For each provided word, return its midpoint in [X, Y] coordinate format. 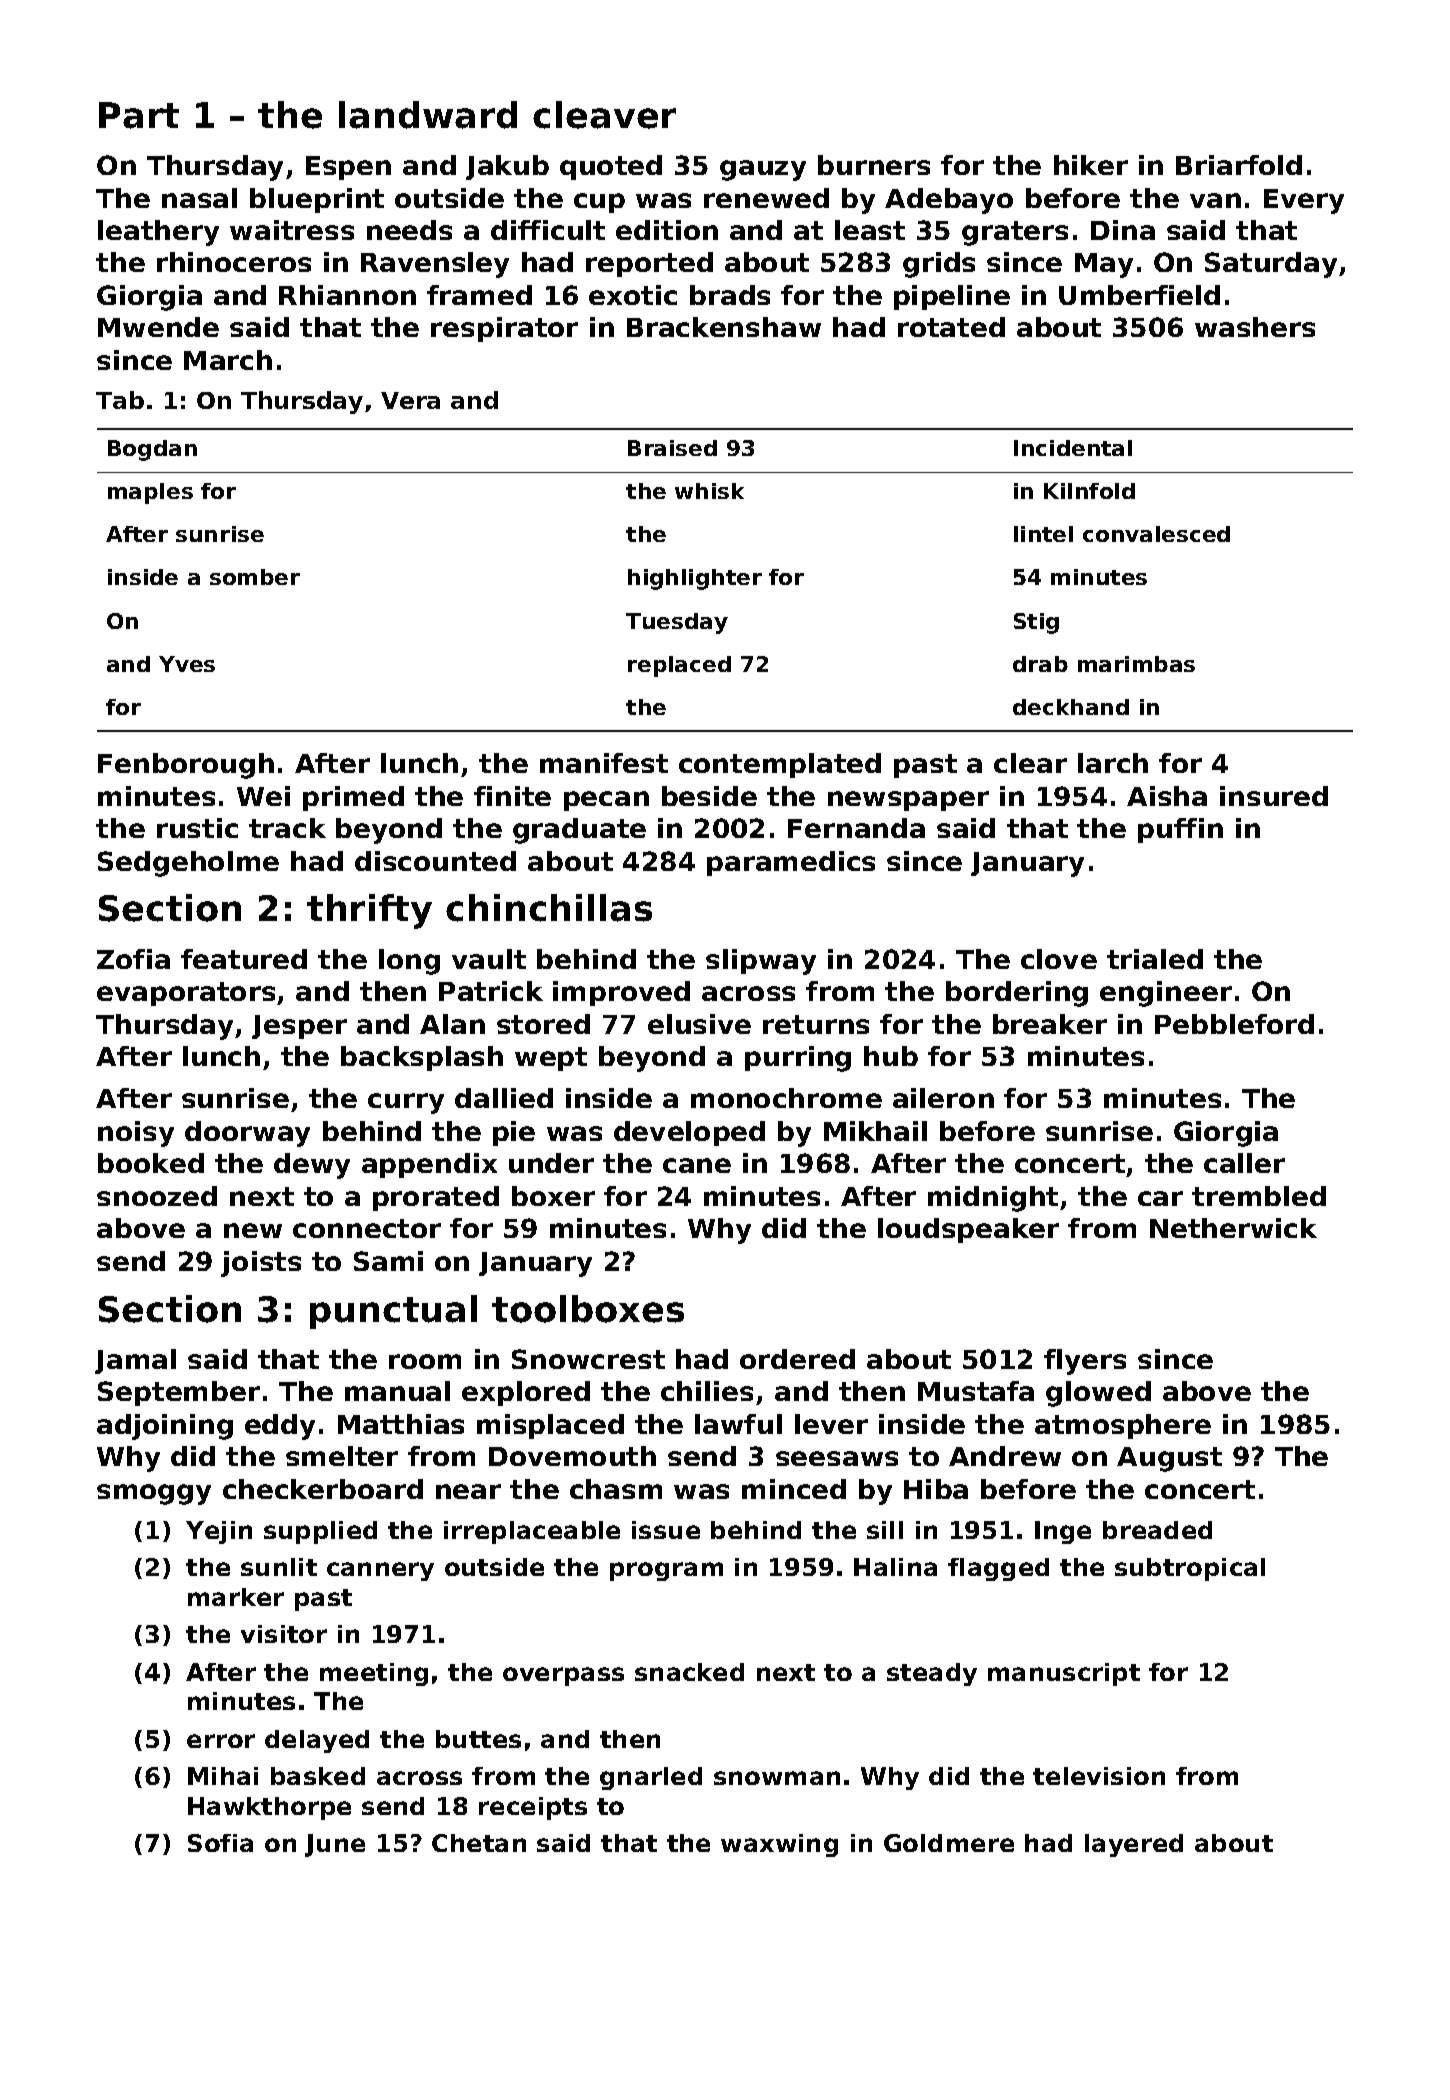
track [287, 828]
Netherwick [1233, 1228]
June [335, 1845]
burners [874, 165]
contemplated [780, 765]
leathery [158, 233]
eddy [280, 1427]
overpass [563, 1676]
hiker [1091, 165]
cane [697, 1165]
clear [1030, 763]
